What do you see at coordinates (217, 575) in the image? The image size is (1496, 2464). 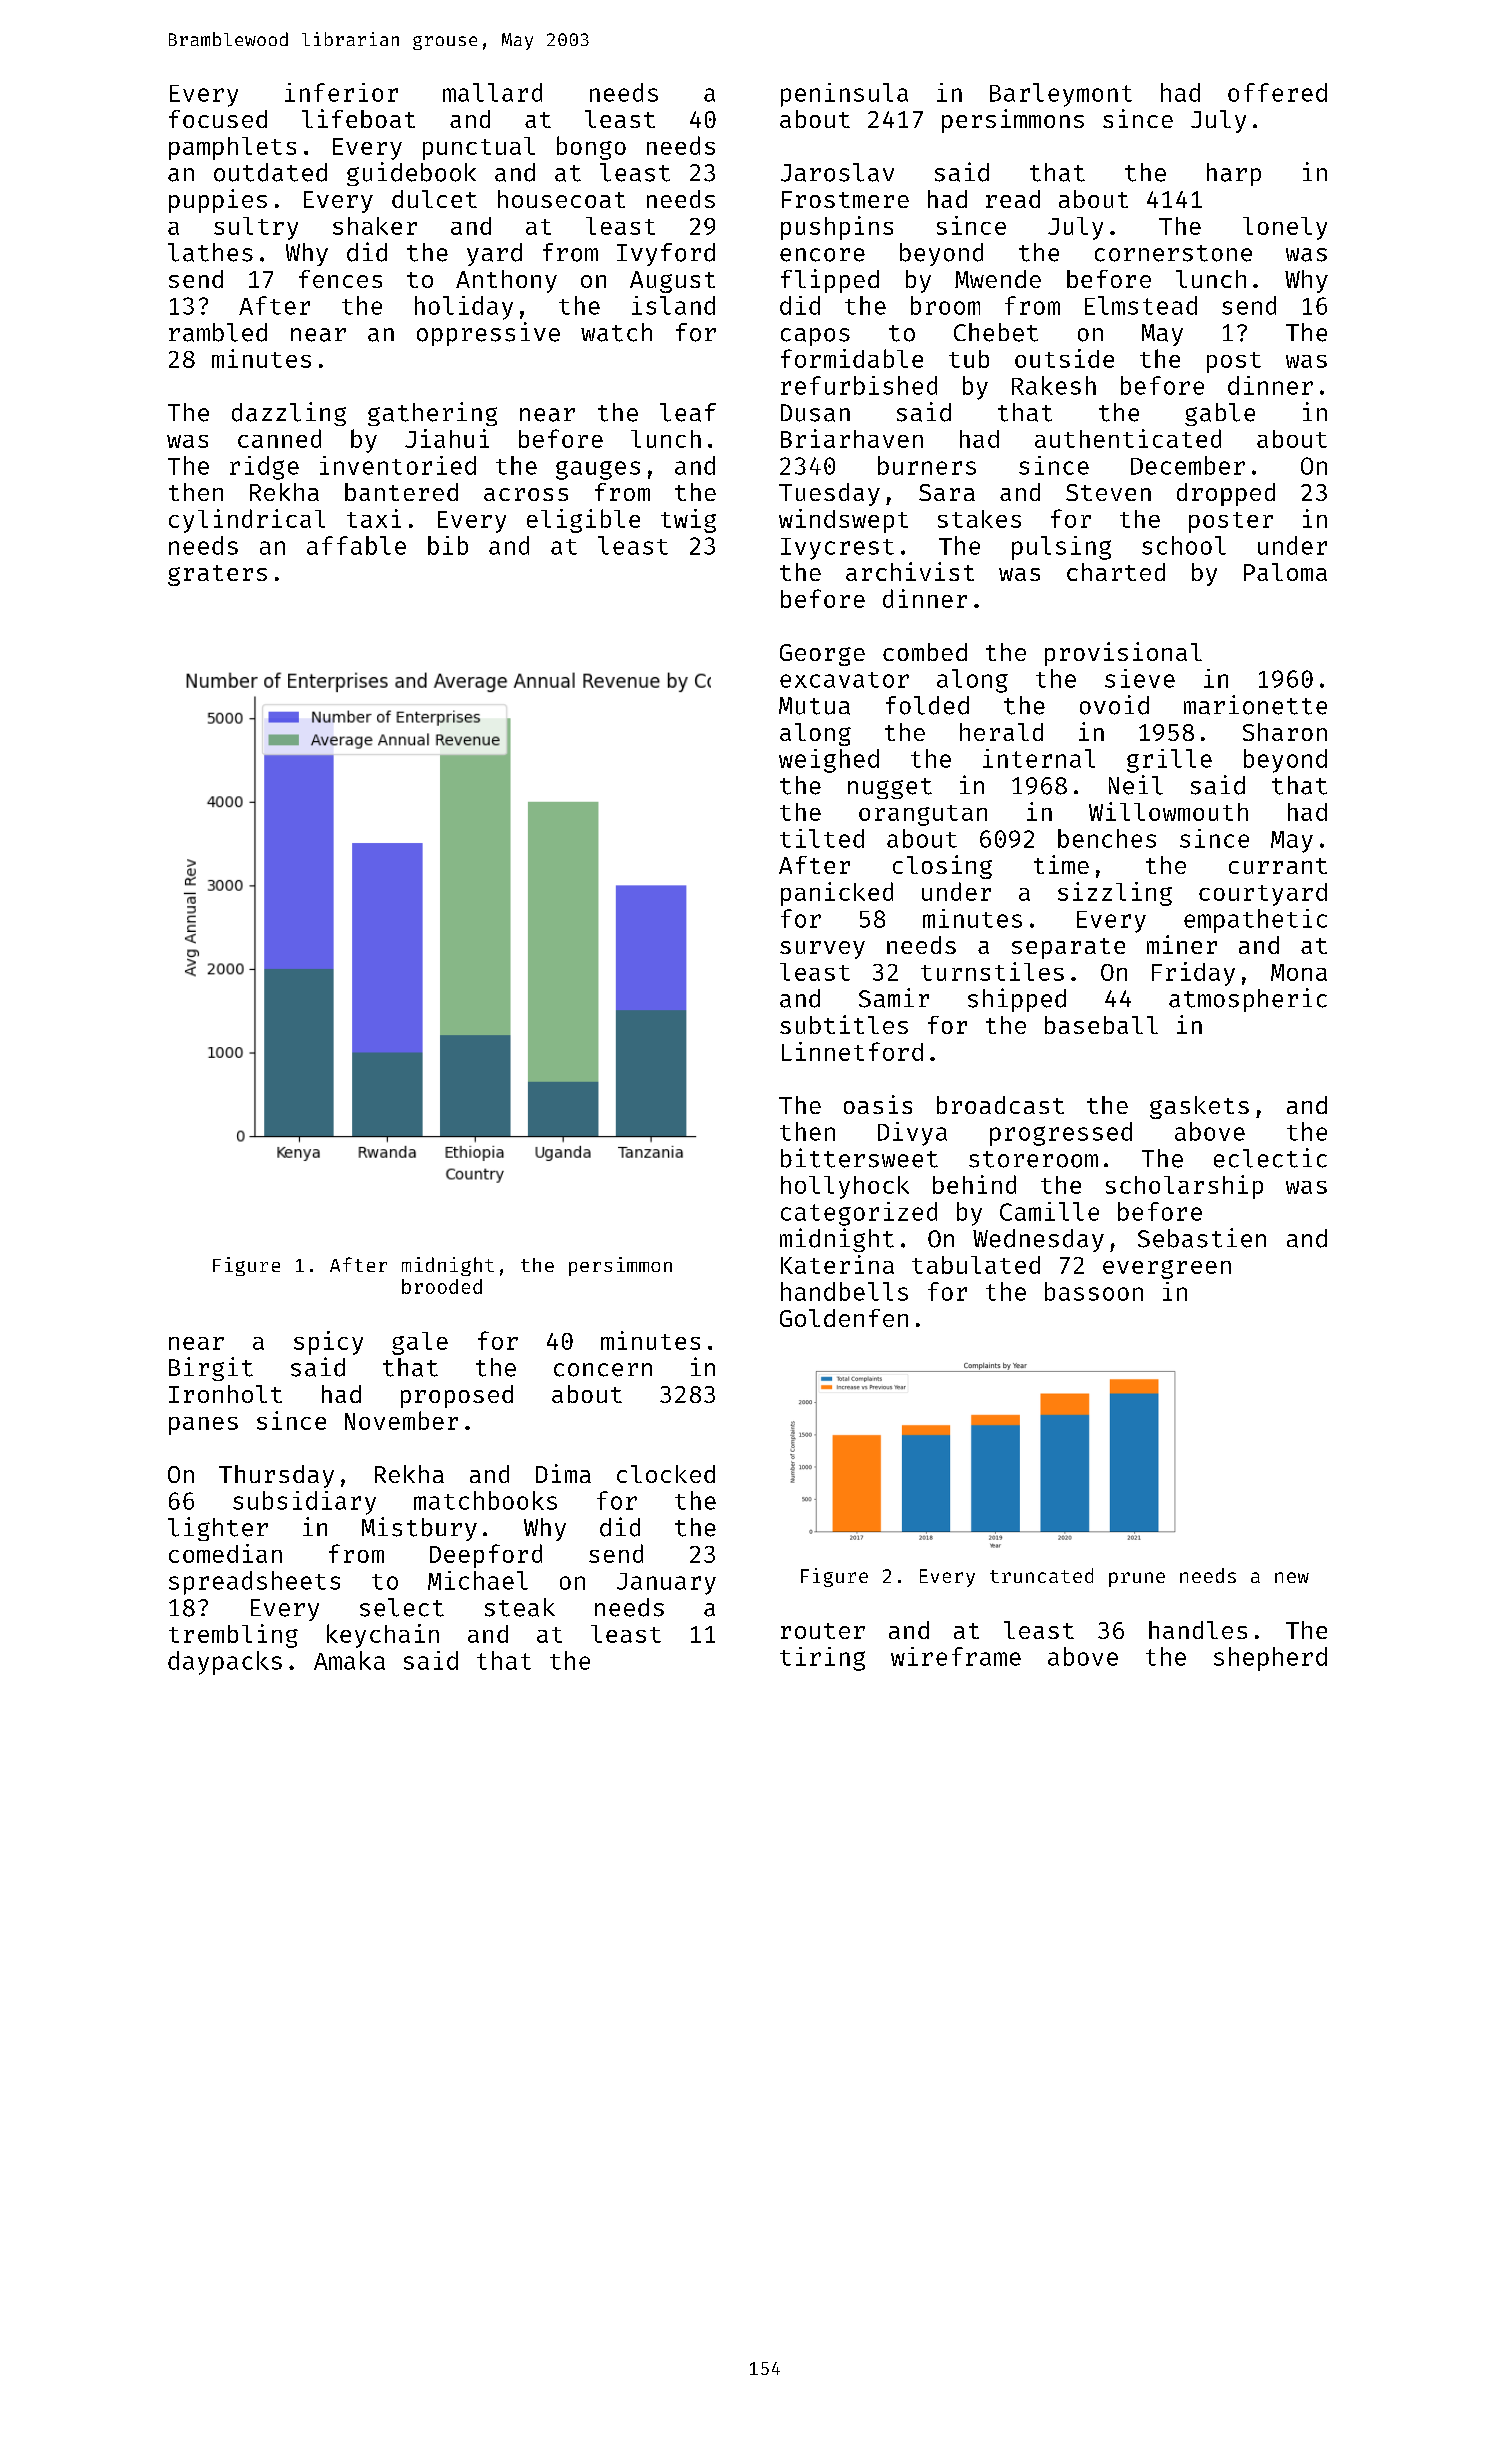 I see `graters` at bounding box center [217, 575].
